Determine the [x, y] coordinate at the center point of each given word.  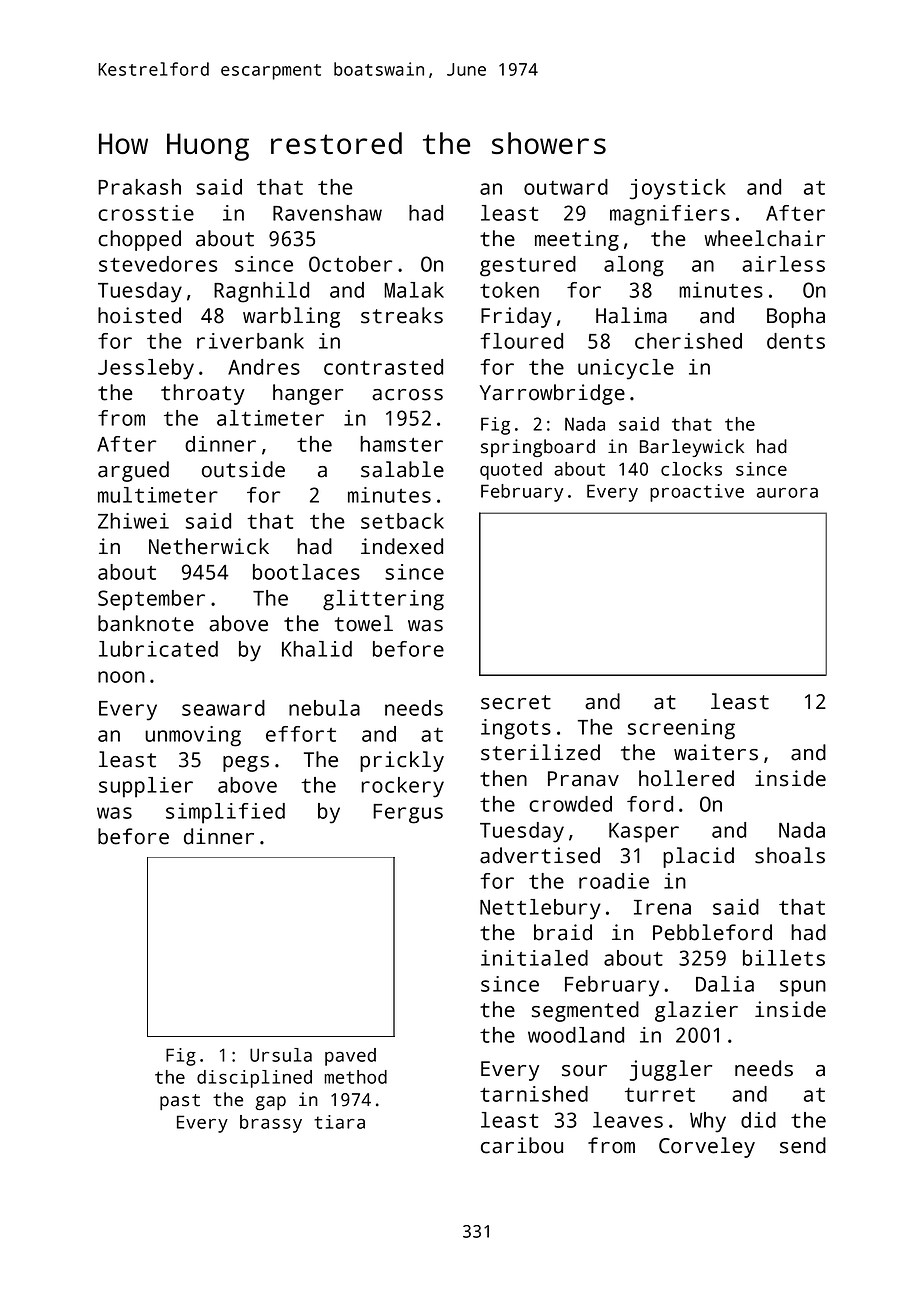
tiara [339, 1122]
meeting [577, 240]
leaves [628, 1120]
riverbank [250, 341]
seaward [223, 708]
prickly [402, 761]
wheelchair [764, 238]
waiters [716, 752]
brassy [271, 1124]
